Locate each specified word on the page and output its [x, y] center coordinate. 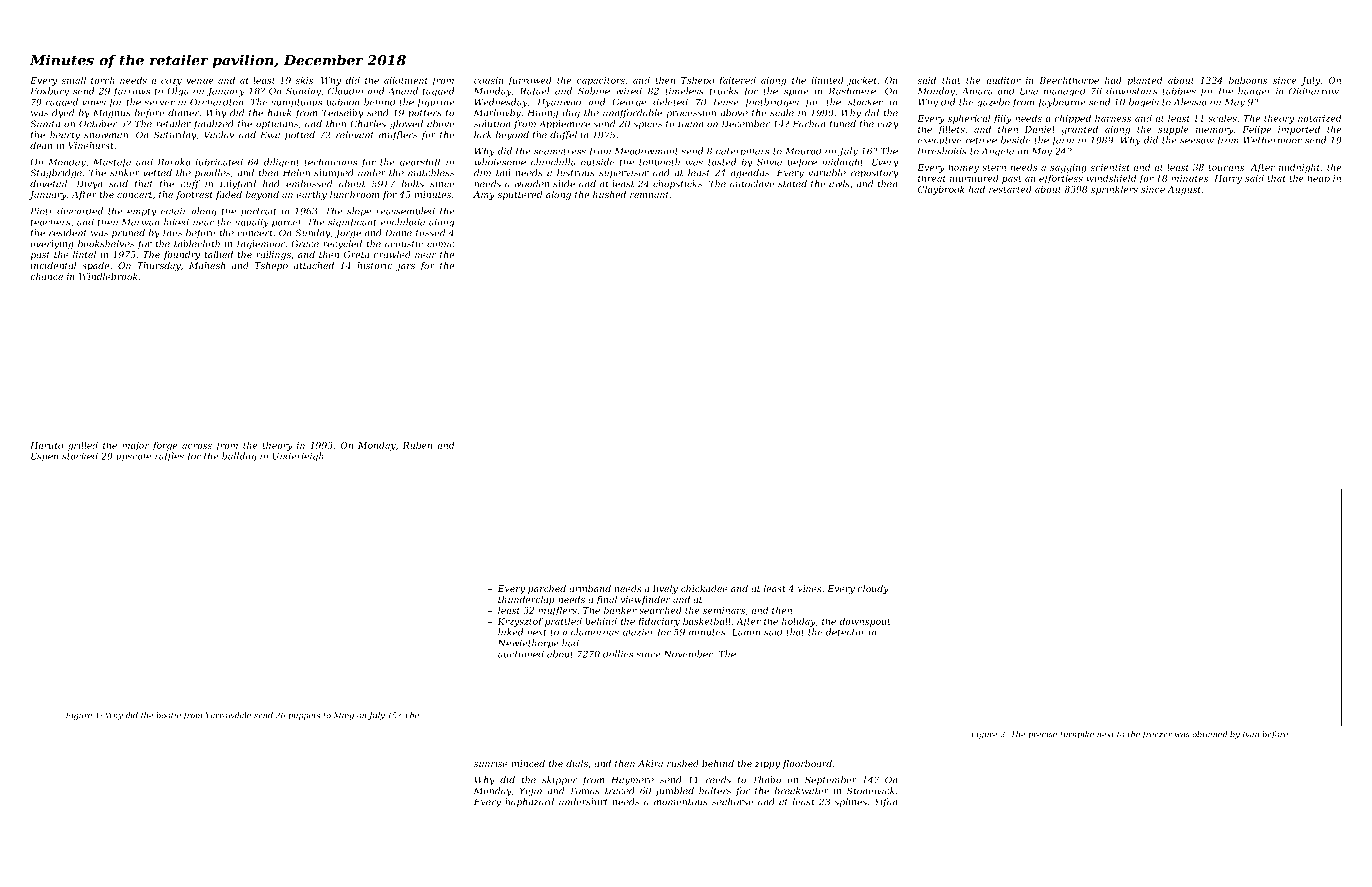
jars [405, 266]
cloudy [873, 589]
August [1184, 190]
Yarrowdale [228, 715]
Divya [89, 185]
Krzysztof [520, 622]
